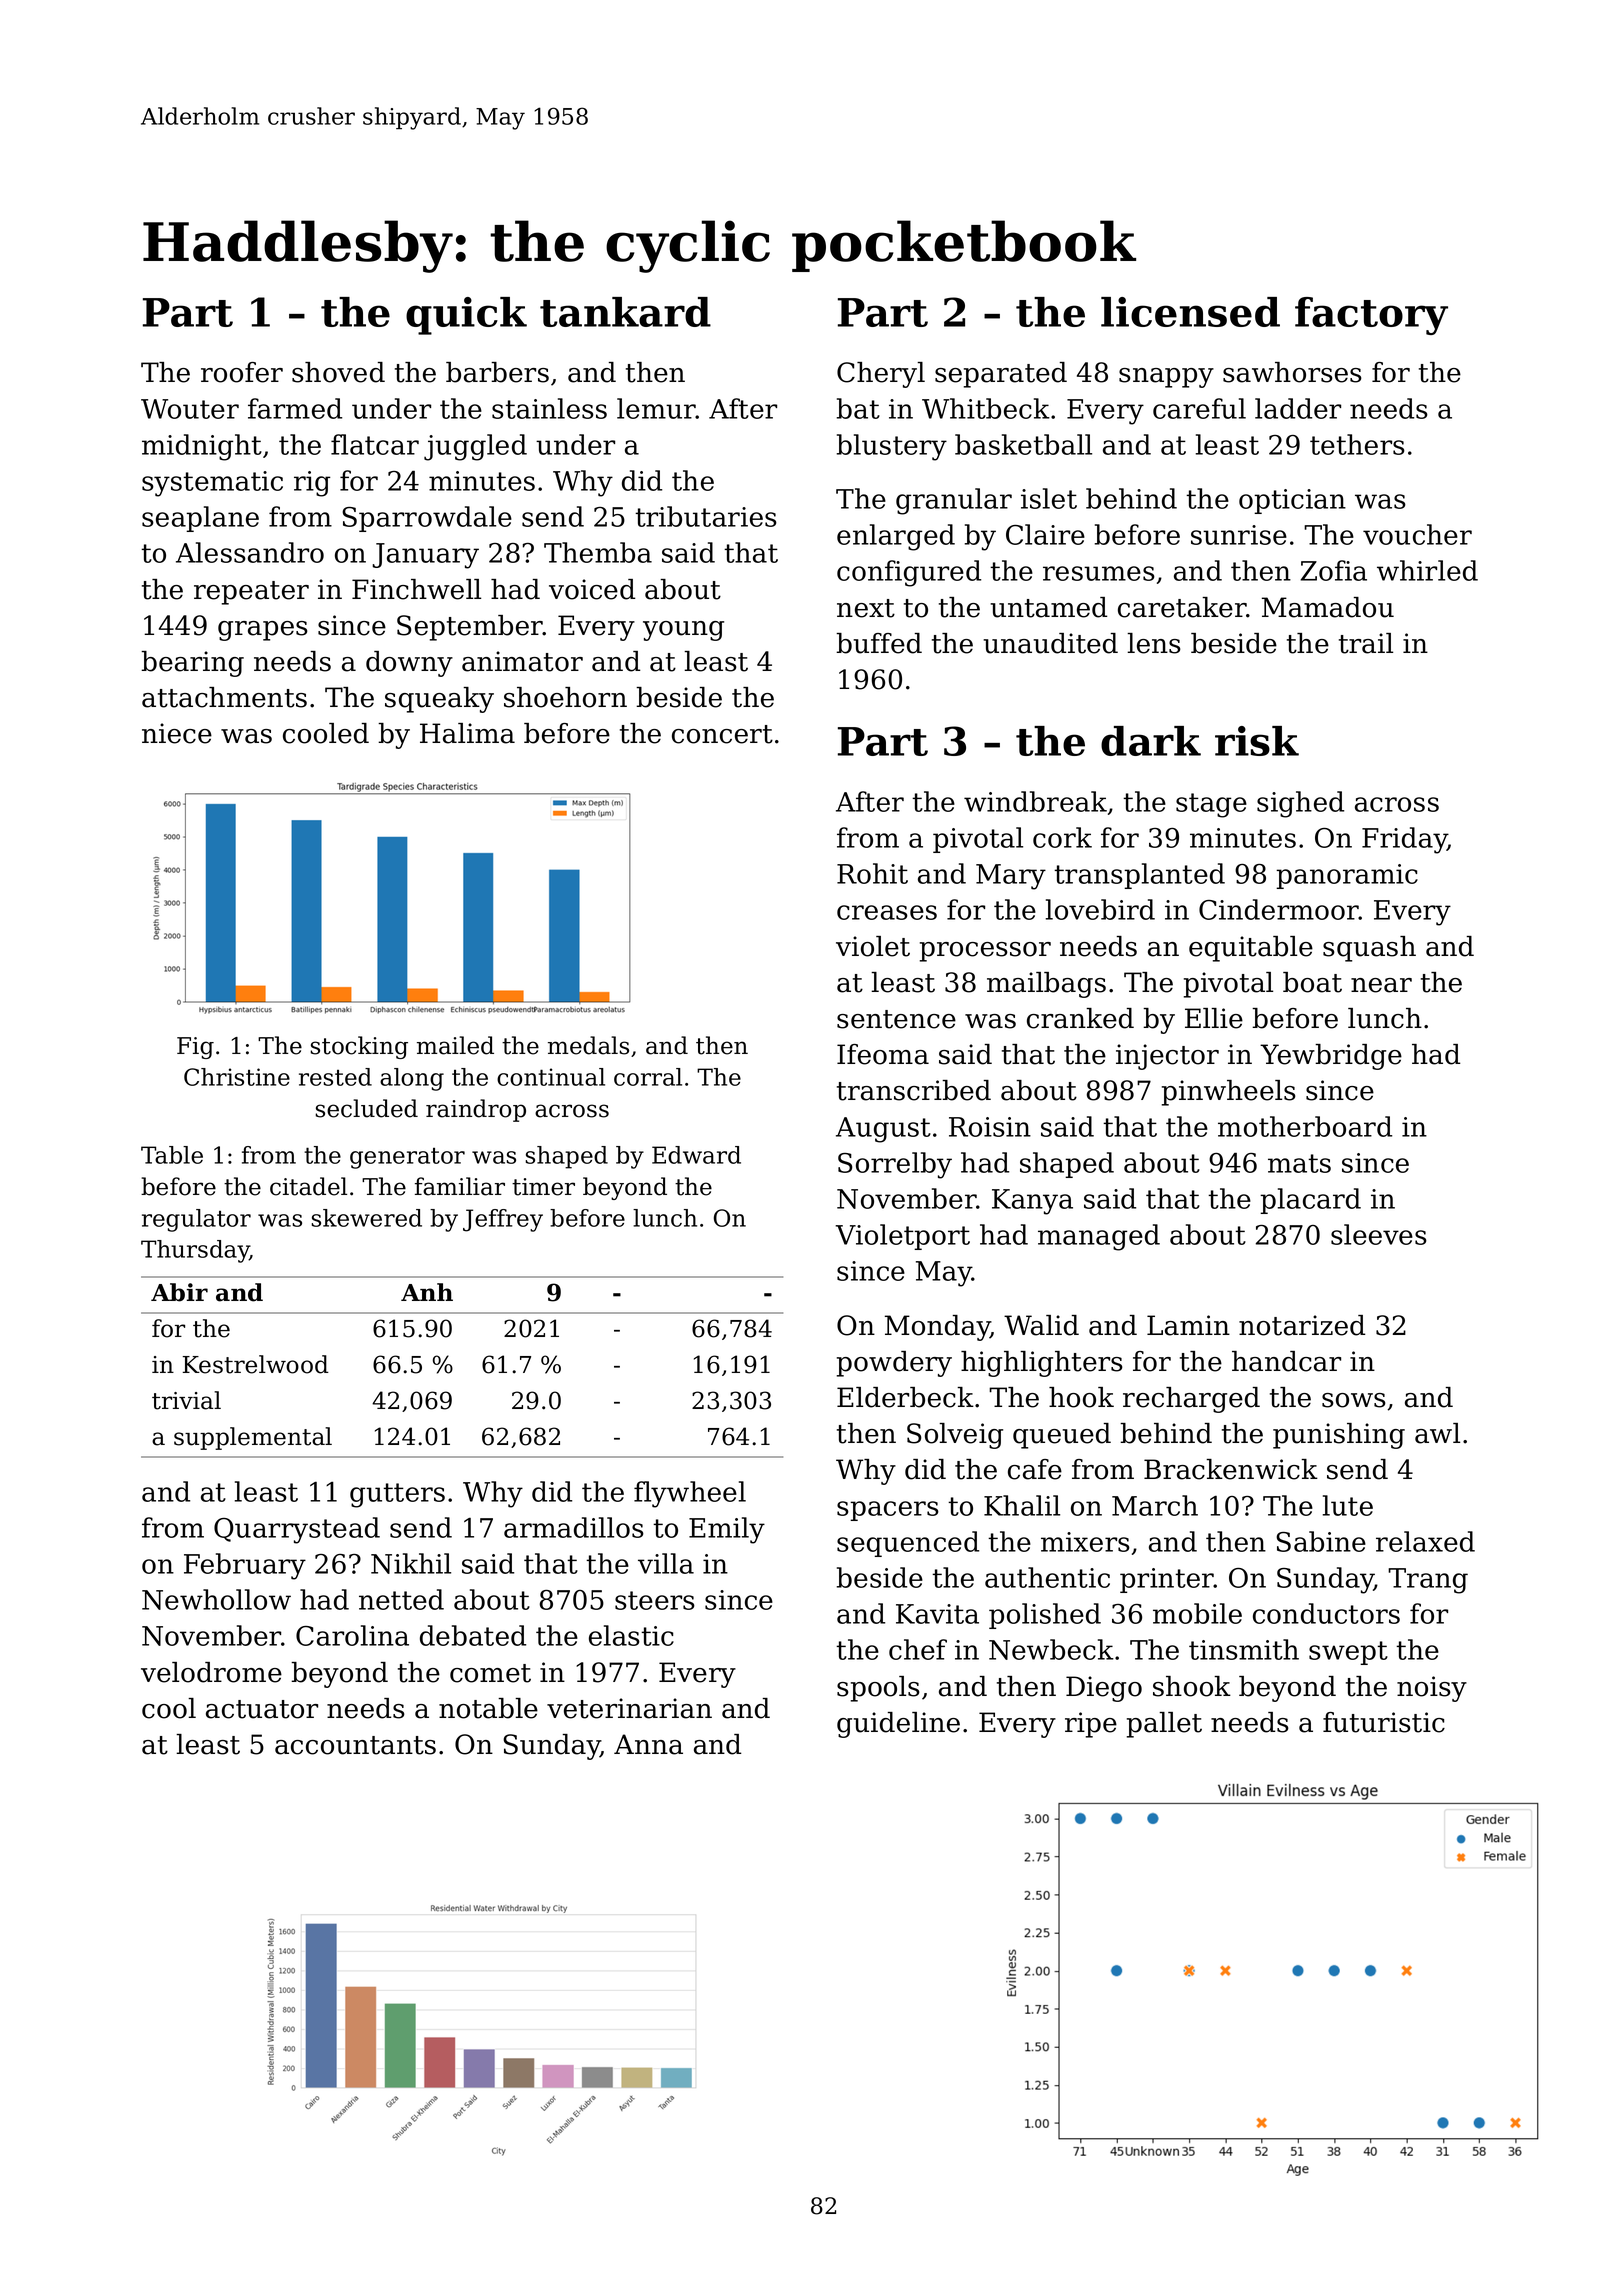  What do you see at coordinates (196, 1220) in the screenshot?
I see `regulator` at bounding box center [196, 1220].
